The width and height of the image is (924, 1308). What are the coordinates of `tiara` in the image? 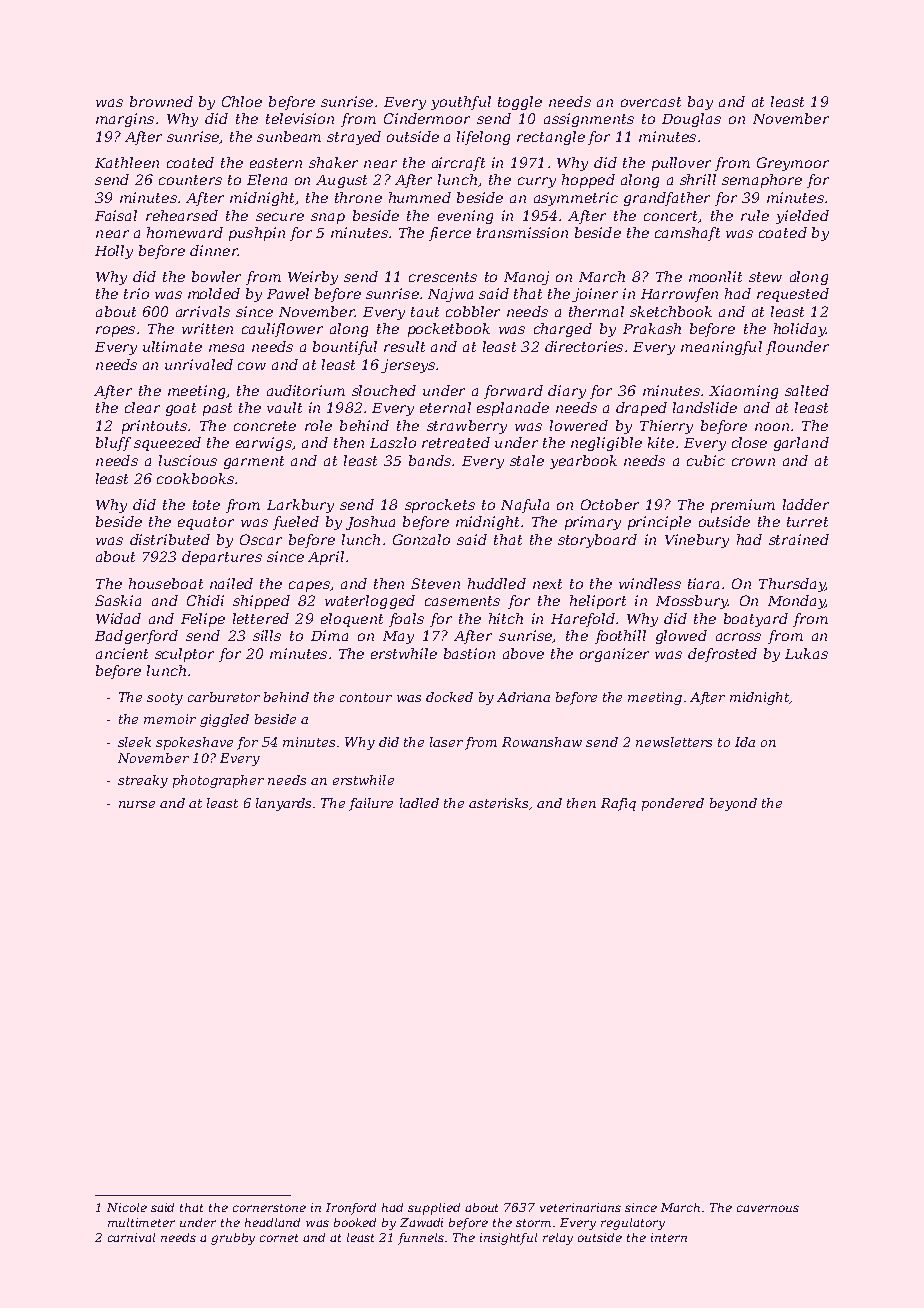 It's located at (703, 583).
